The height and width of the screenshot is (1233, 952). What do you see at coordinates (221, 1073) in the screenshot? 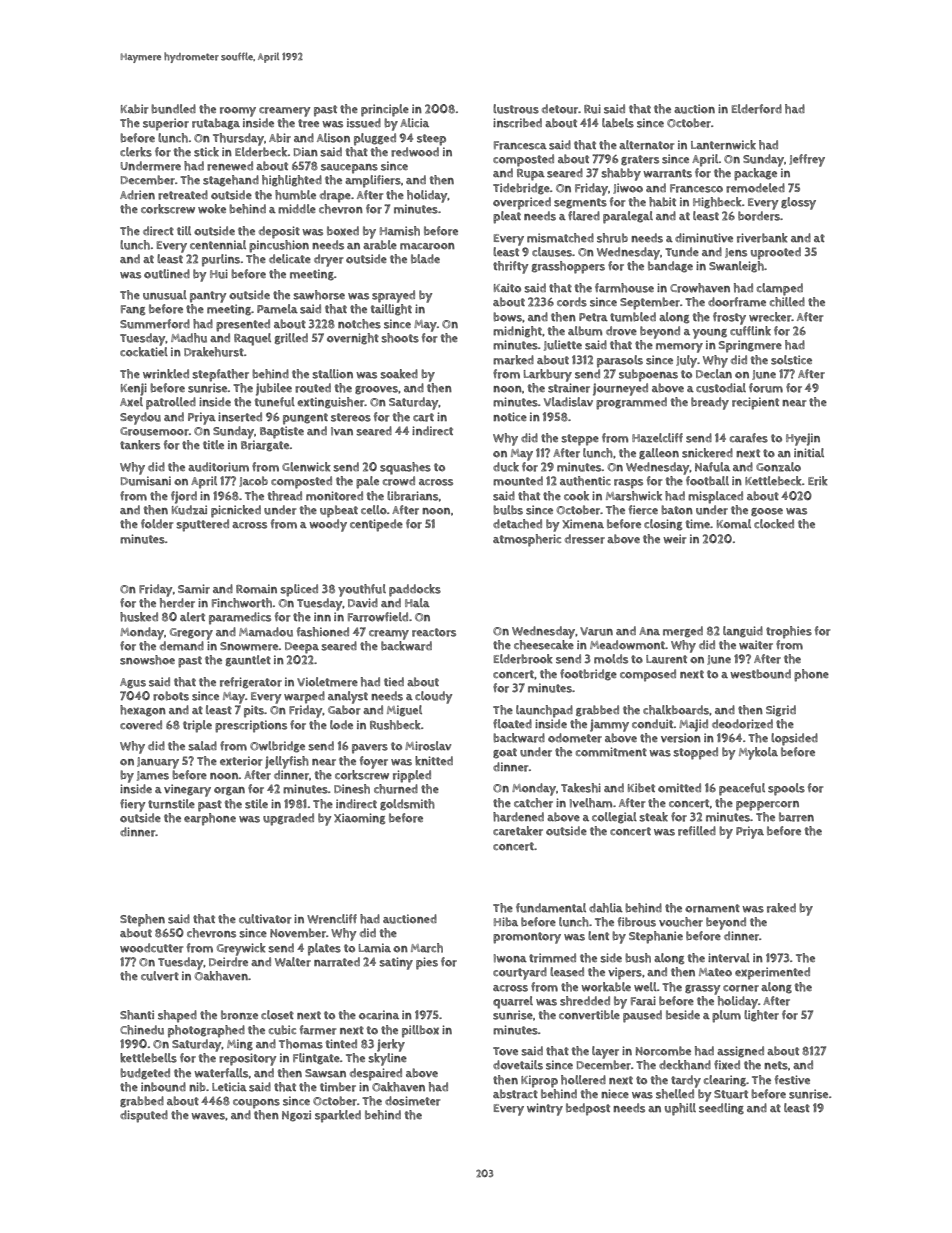
I see `waterfalls` at bounding box center [221, 1073].
